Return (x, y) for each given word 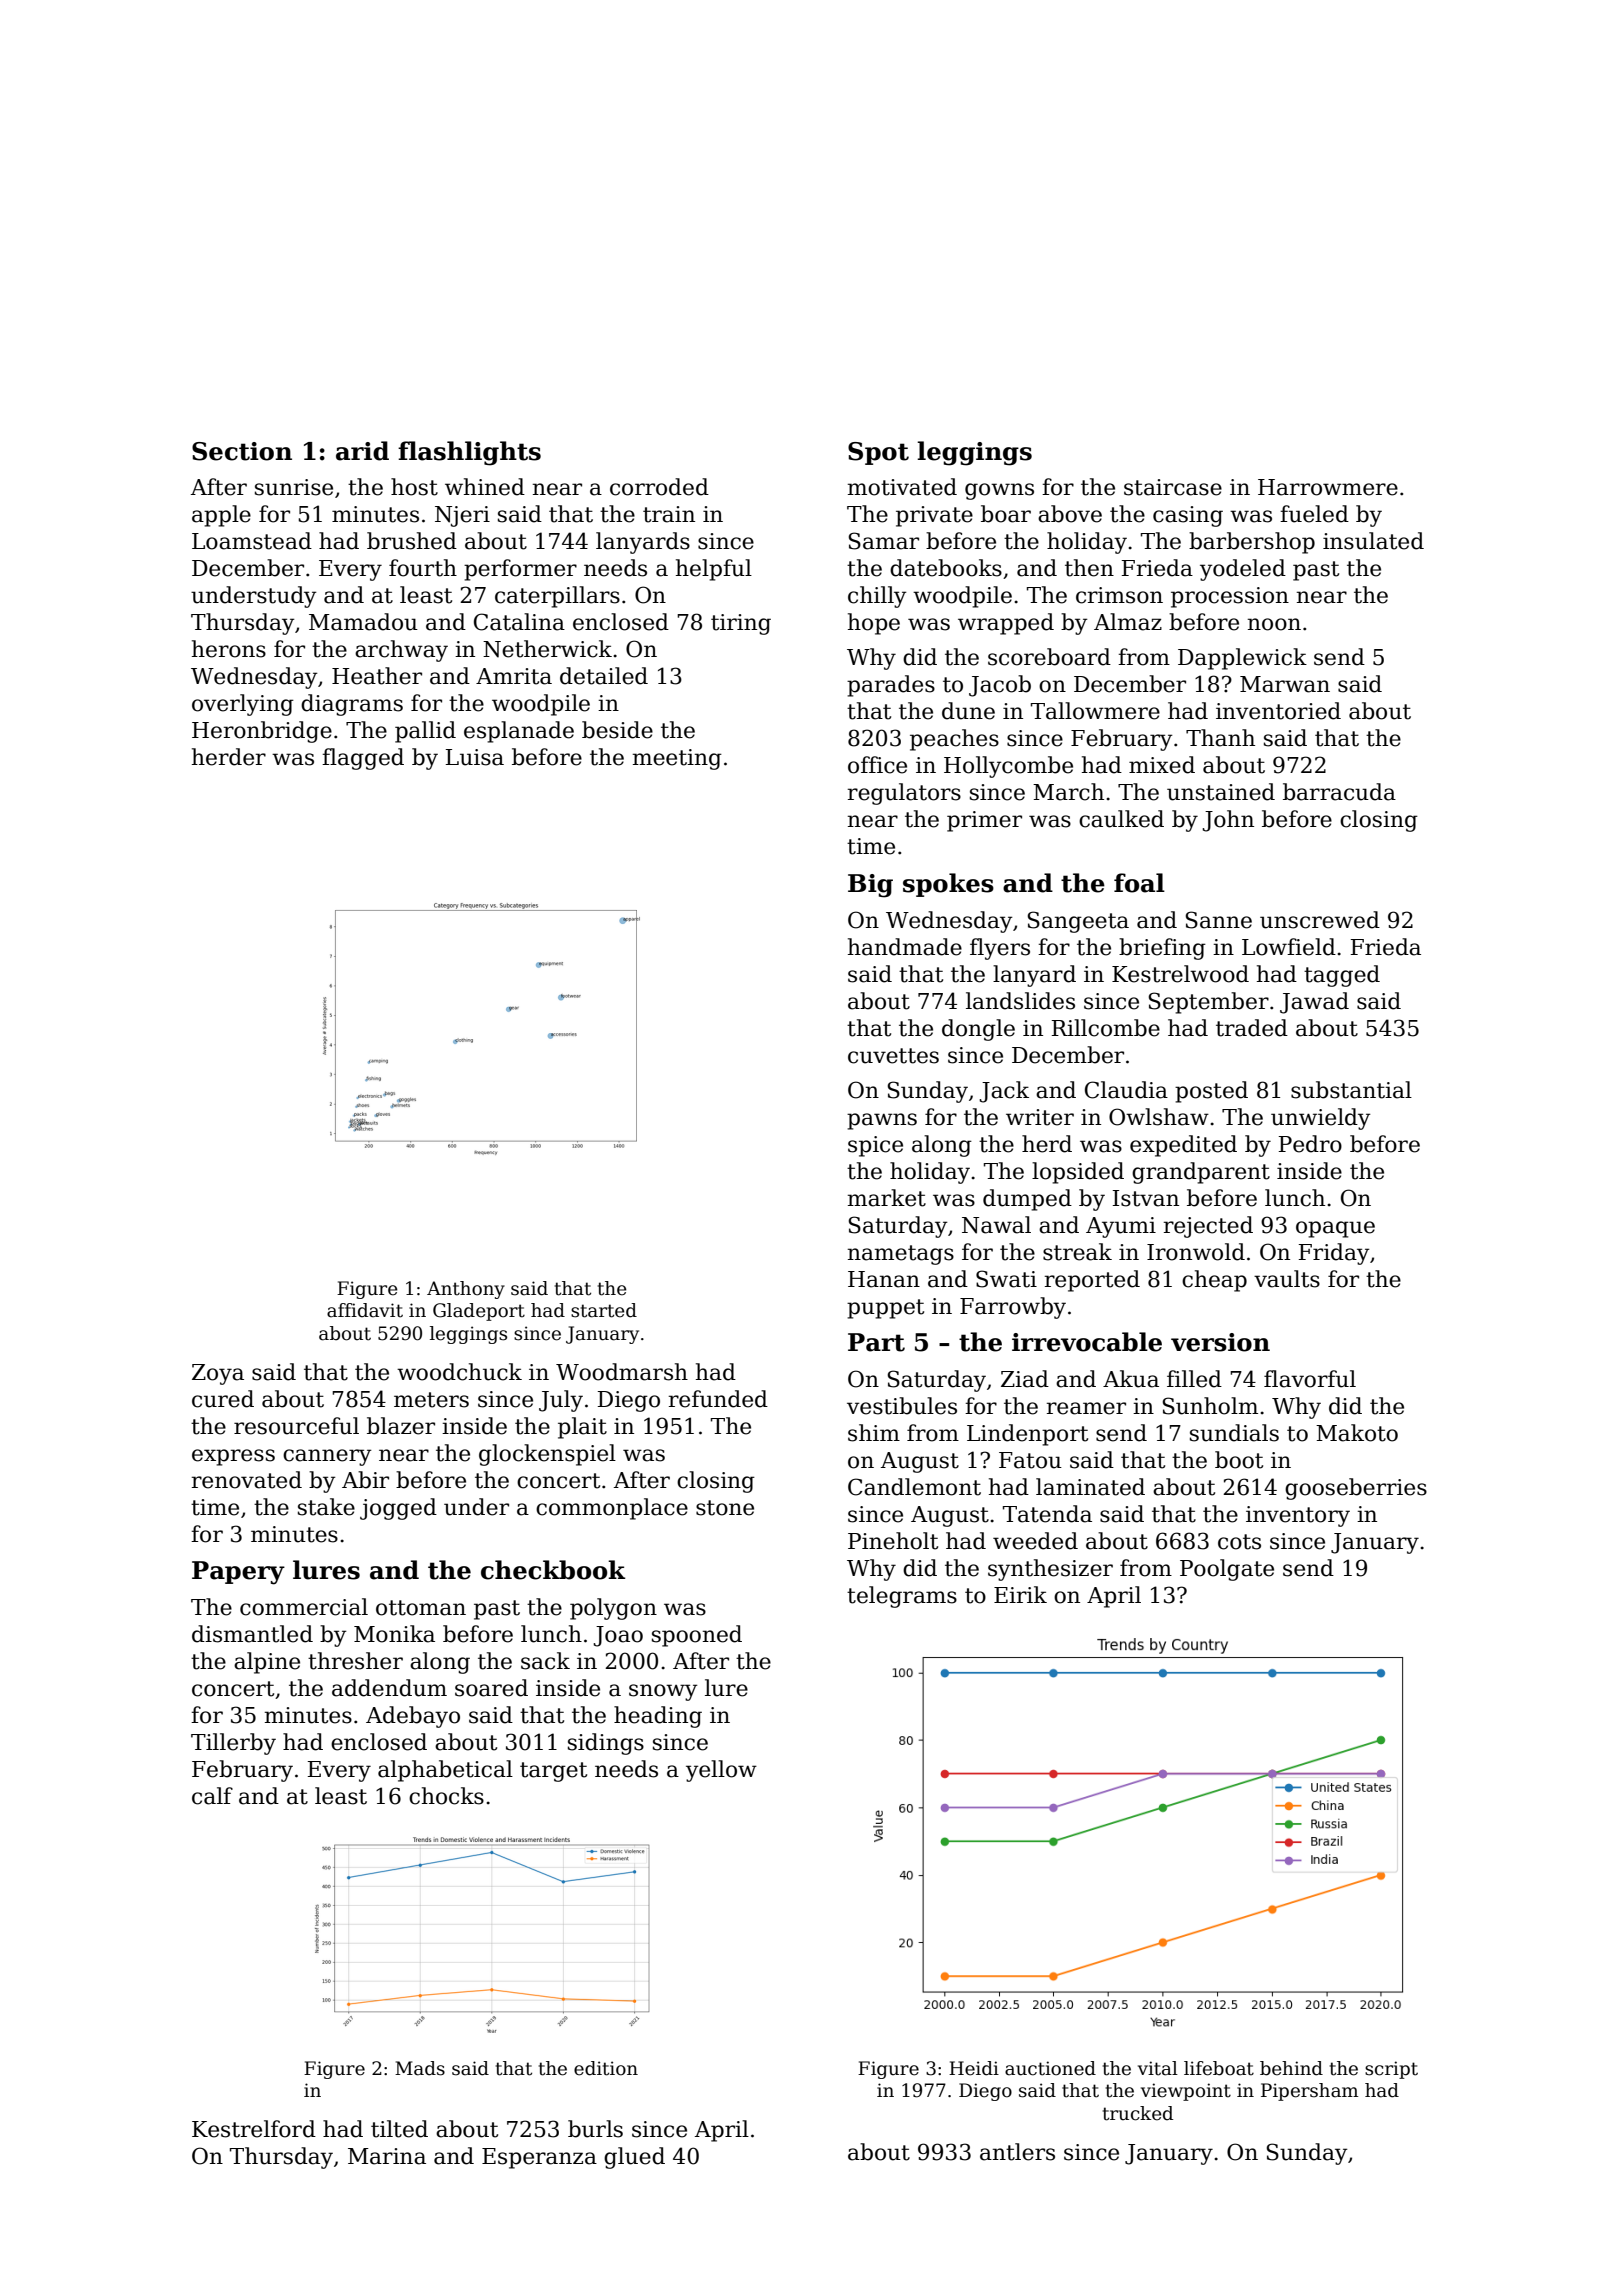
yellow (721, 1771)
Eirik (1020, 1594)
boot (1239, 1460)
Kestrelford (254, 2129)
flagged (363, 759)
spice (875, 1146)
